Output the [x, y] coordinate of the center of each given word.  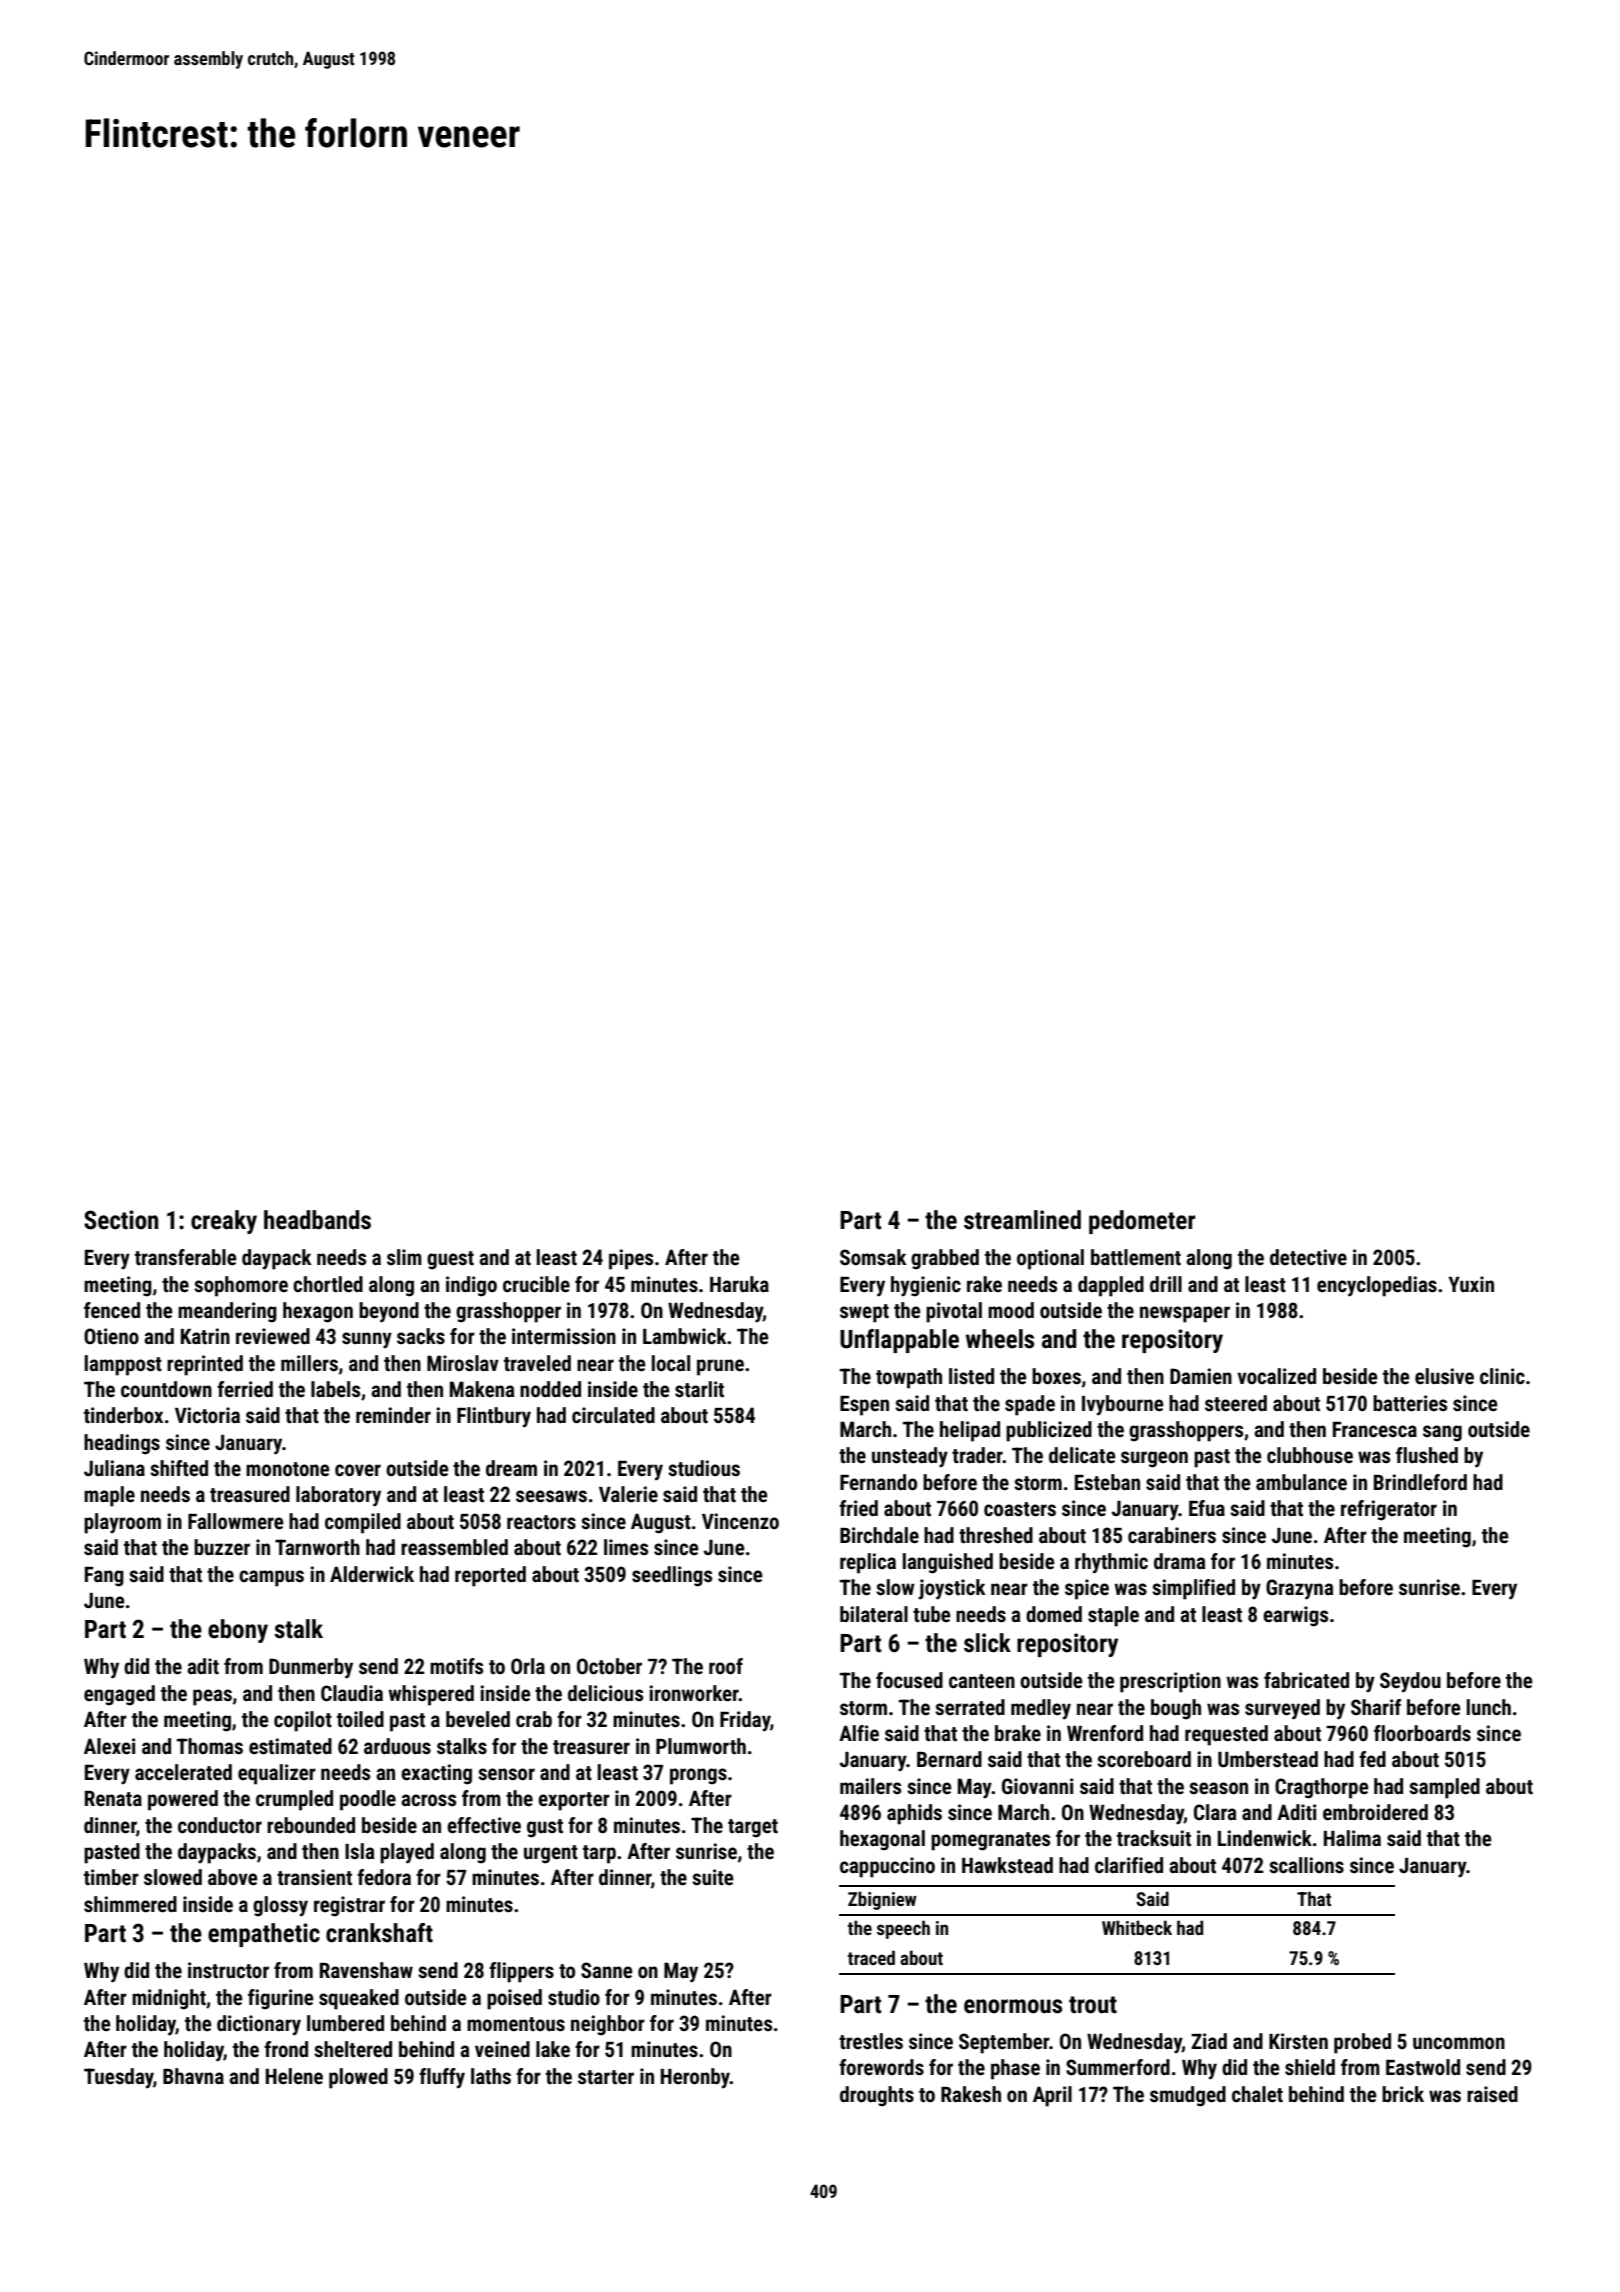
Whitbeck [1137, 1927]
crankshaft [379, 1933]
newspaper [1185, 1314]
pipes [631, 1259]
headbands [317, 1220]
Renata [113, 1798]
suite [713, 1877]
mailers [870, 1786]
